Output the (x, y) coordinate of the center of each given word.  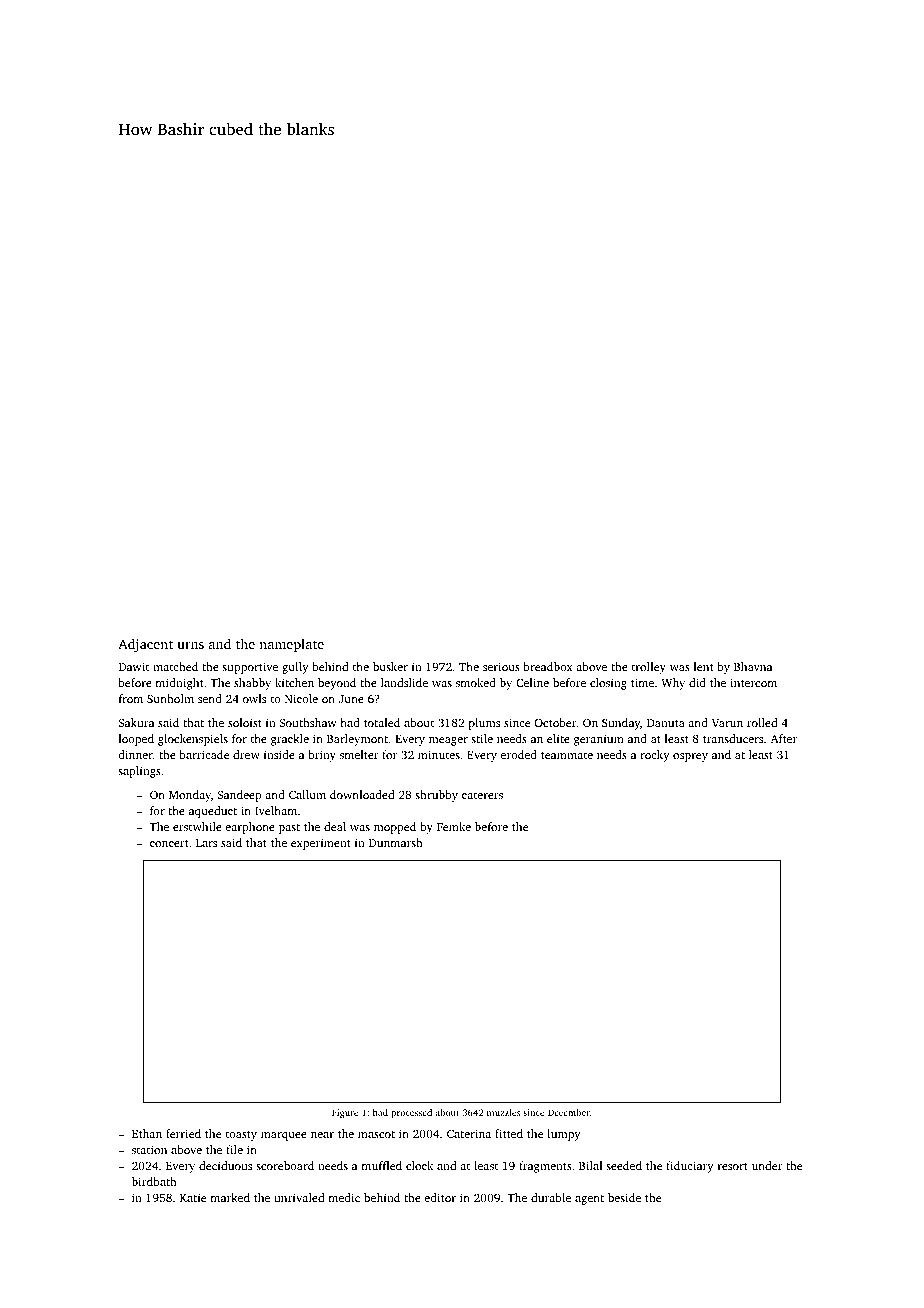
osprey (690, 757)
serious (501, 666)
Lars (206, 843)
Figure (345, 1113)
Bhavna (753, 666)
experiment (321, 844)
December (569, 1112)
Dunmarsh (396, 842)
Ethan (147, 1133)
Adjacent (145, 645)
